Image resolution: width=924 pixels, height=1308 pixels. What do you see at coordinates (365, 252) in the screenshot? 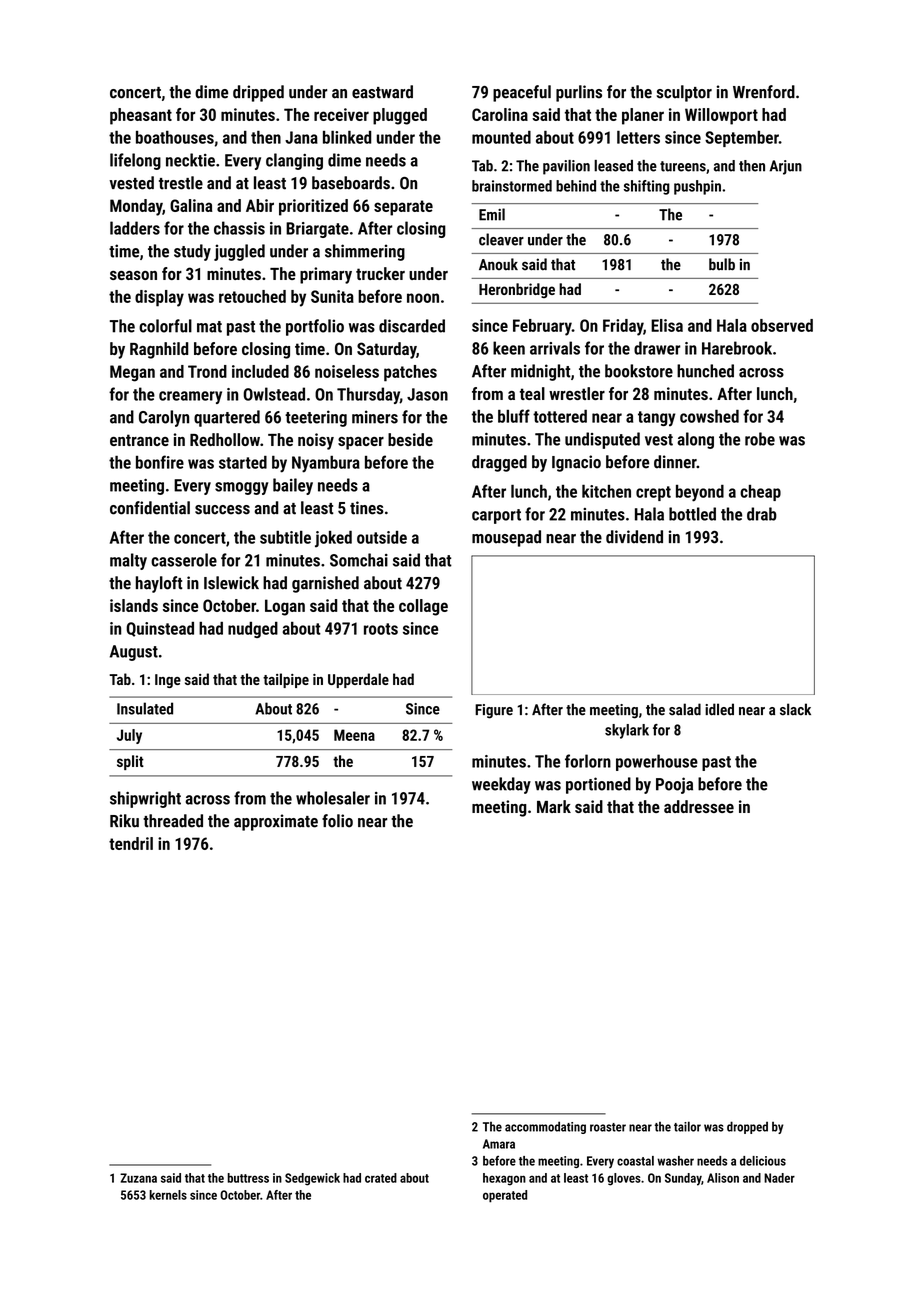
I see `shimmering` at bounding box center [365, 252].
